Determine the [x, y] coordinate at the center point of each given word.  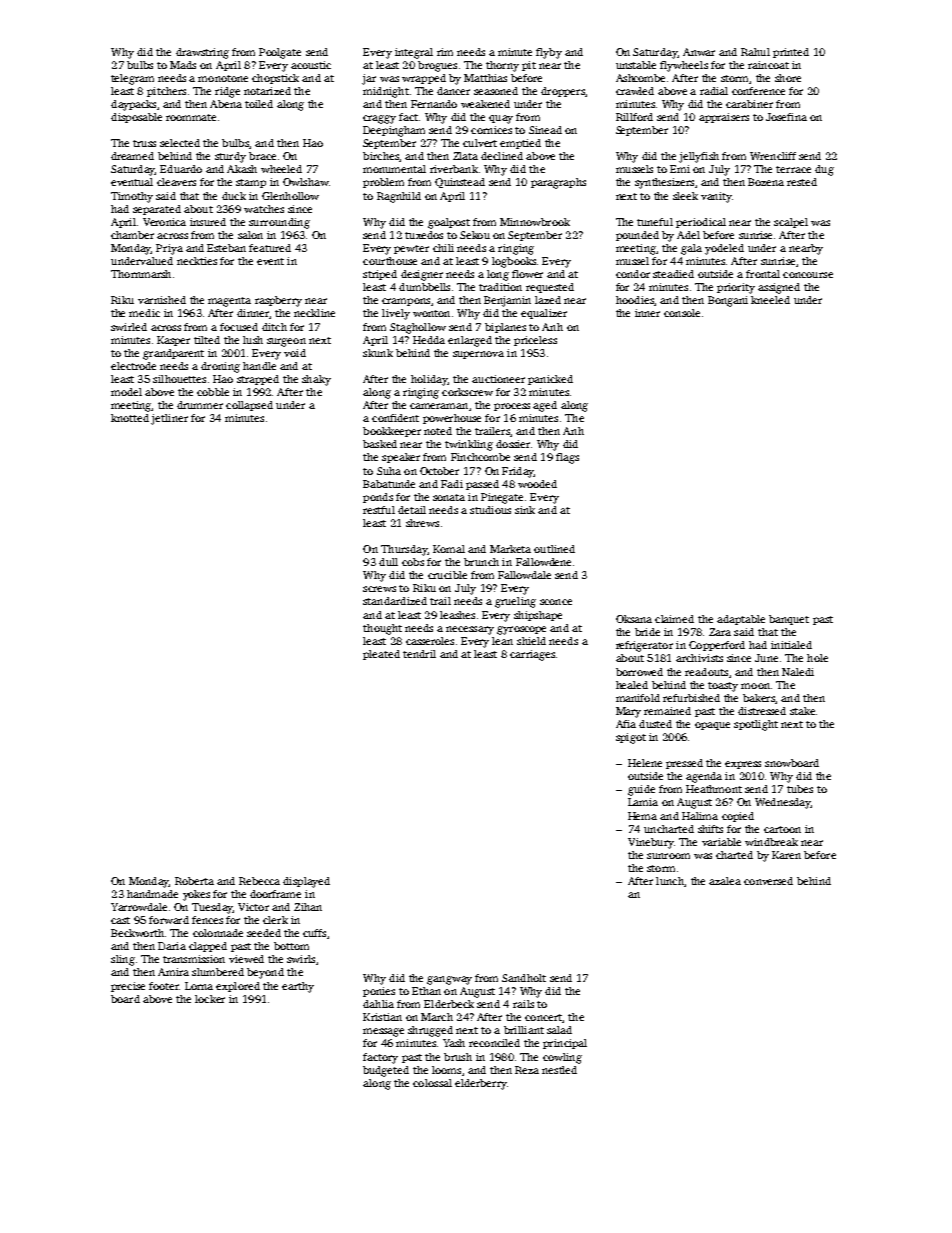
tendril [419, 654]
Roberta [194, 881]
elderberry [481, 1084]
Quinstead [460, 183]
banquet [789, 620]
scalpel [791, 223]
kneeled [770, 300]
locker [210, 999]
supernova [478, 355]
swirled [129, 327]
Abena [226, 104]
